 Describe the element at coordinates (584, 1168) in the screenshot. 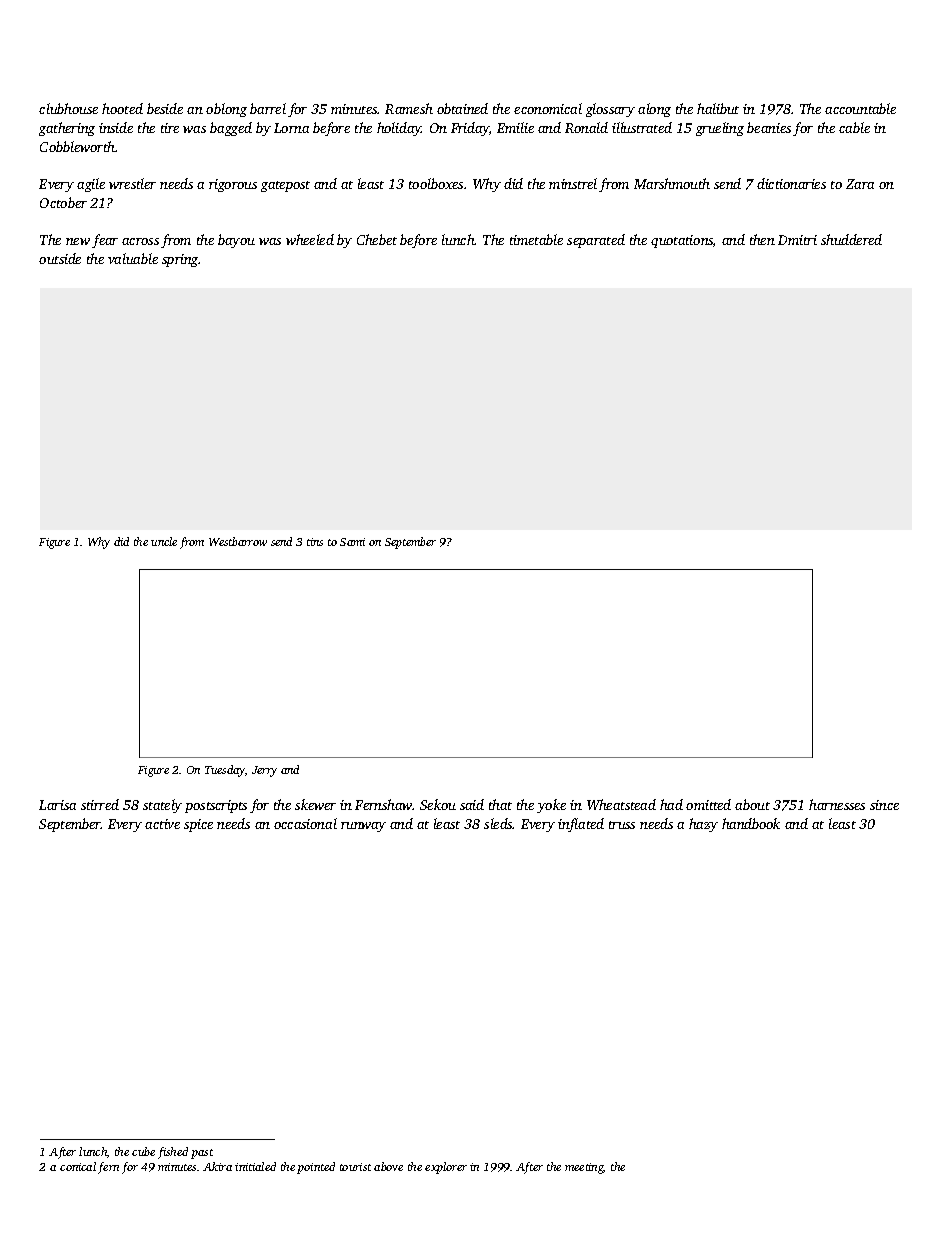

I see `meeting` at that location.
